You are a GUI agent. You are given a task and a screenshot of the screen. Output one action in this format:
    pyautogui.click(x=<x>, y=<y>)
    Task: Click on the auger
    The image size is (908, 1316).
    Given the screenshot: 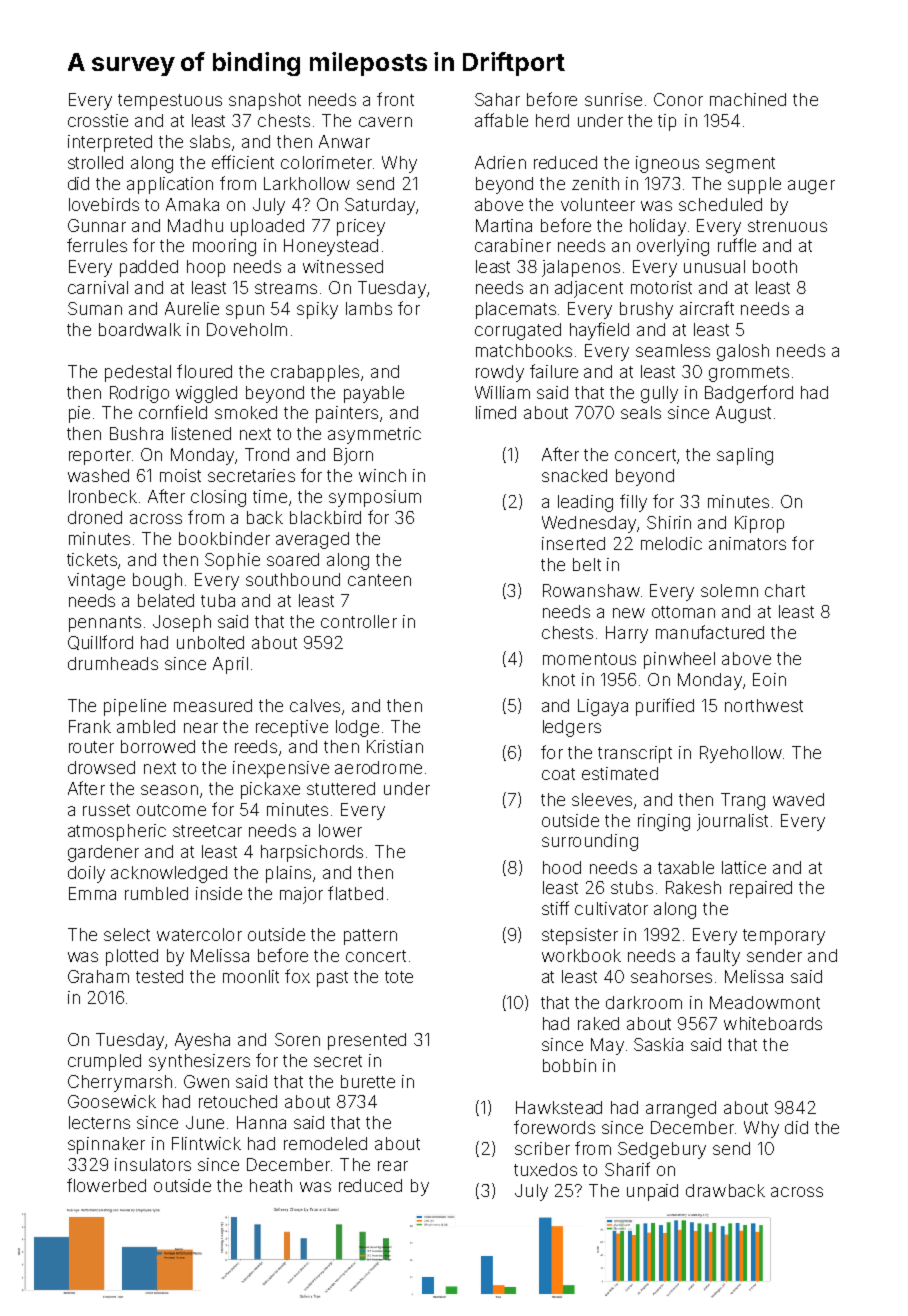 What is the action you would take?
    pyautogui.click(x=811, y=187)
